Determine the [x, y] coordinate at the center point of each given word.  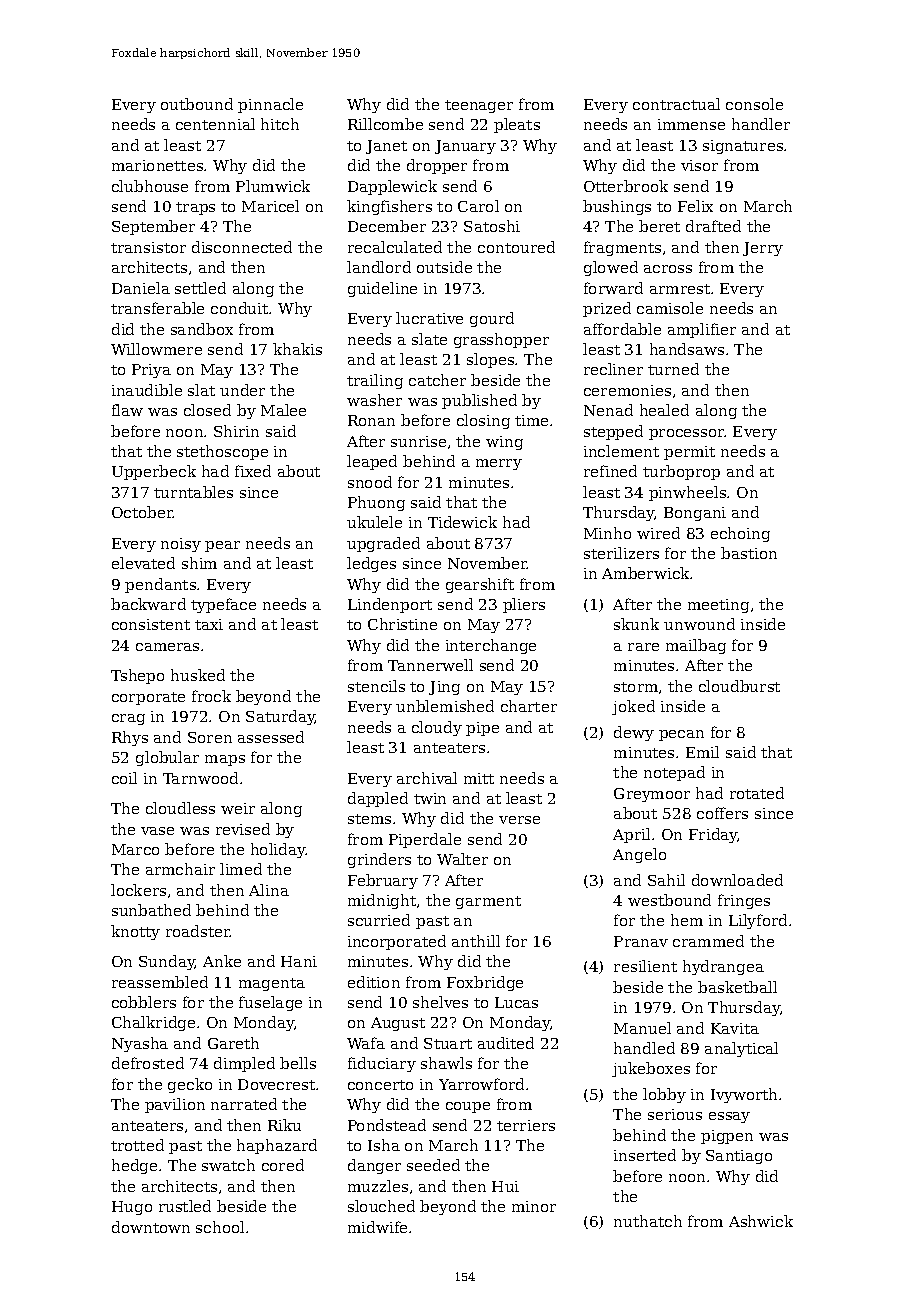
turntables [193, 492]
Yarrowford [481, 1084]
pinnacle [270, 105]
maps [225, 760]
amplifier [702, 330]
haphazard [277, 1146]
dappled [378, 799]
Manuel [642, 1028]
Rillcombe [385, 124]
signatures [743, 147]
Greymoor [652, 795]
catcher [437, 380]
